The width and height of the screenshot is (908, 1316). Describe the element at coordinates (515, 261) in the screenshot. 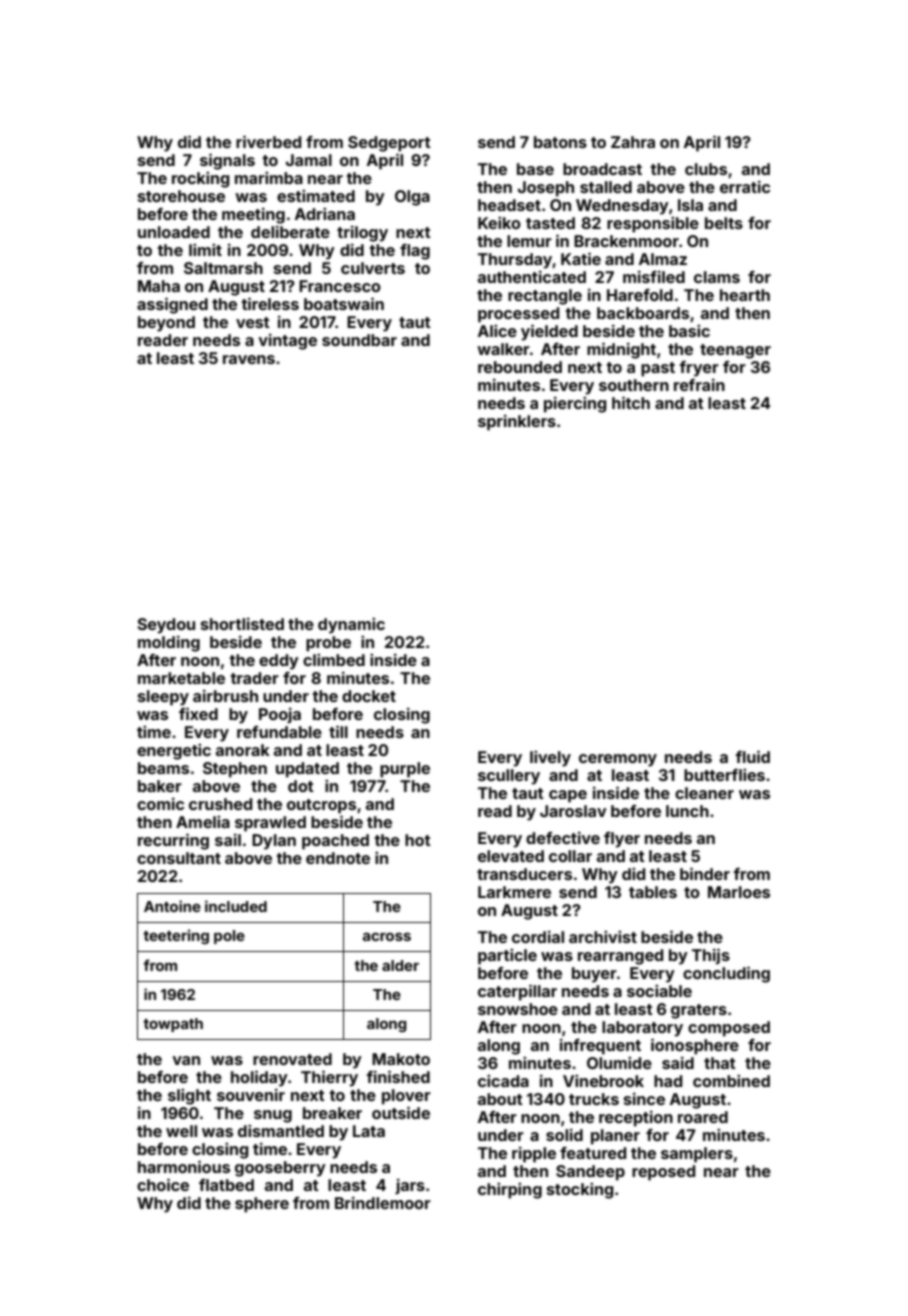

I see `Thursday` at that location.
